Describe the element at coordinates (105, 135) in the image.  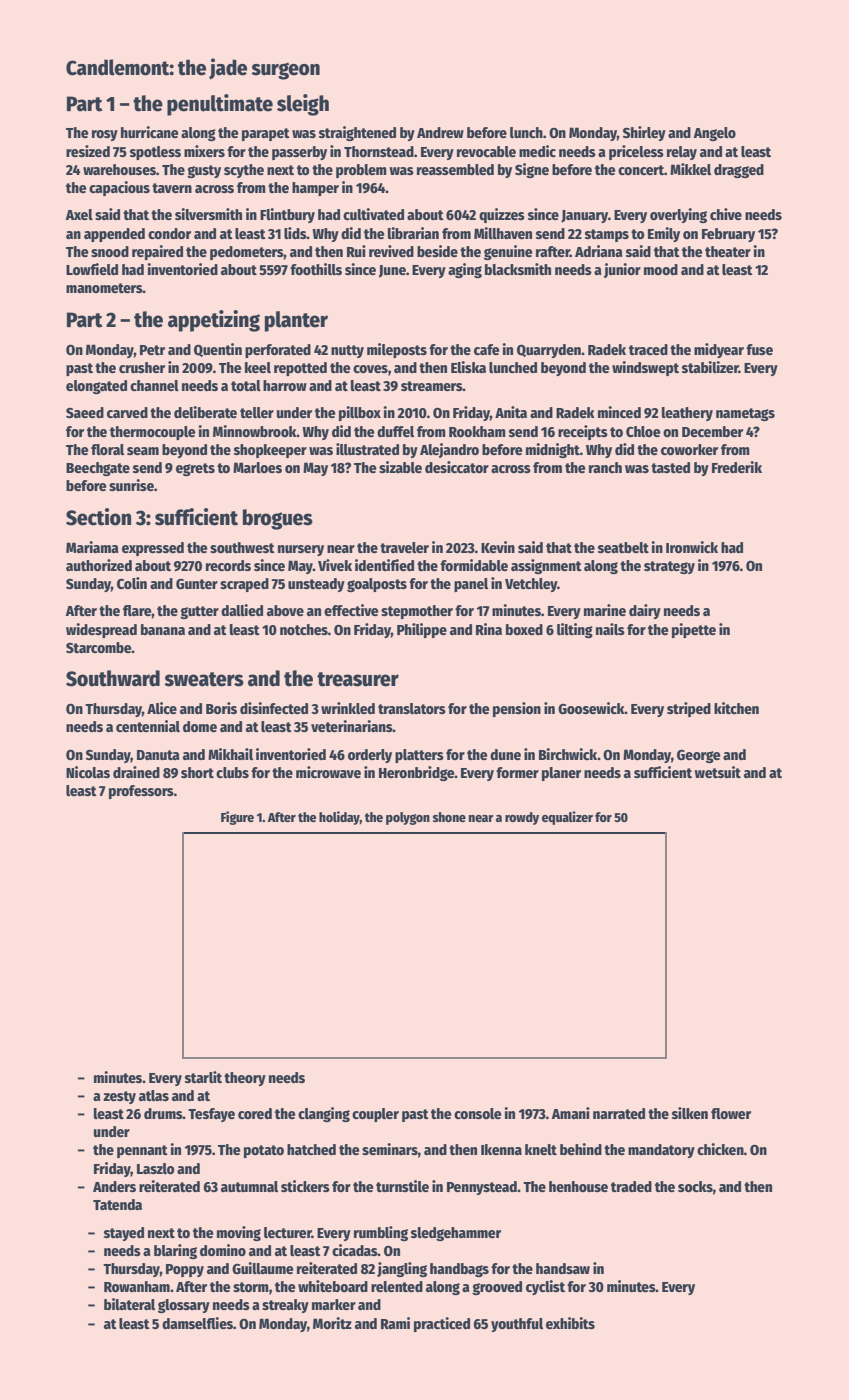
I see `rosy` at that location.
